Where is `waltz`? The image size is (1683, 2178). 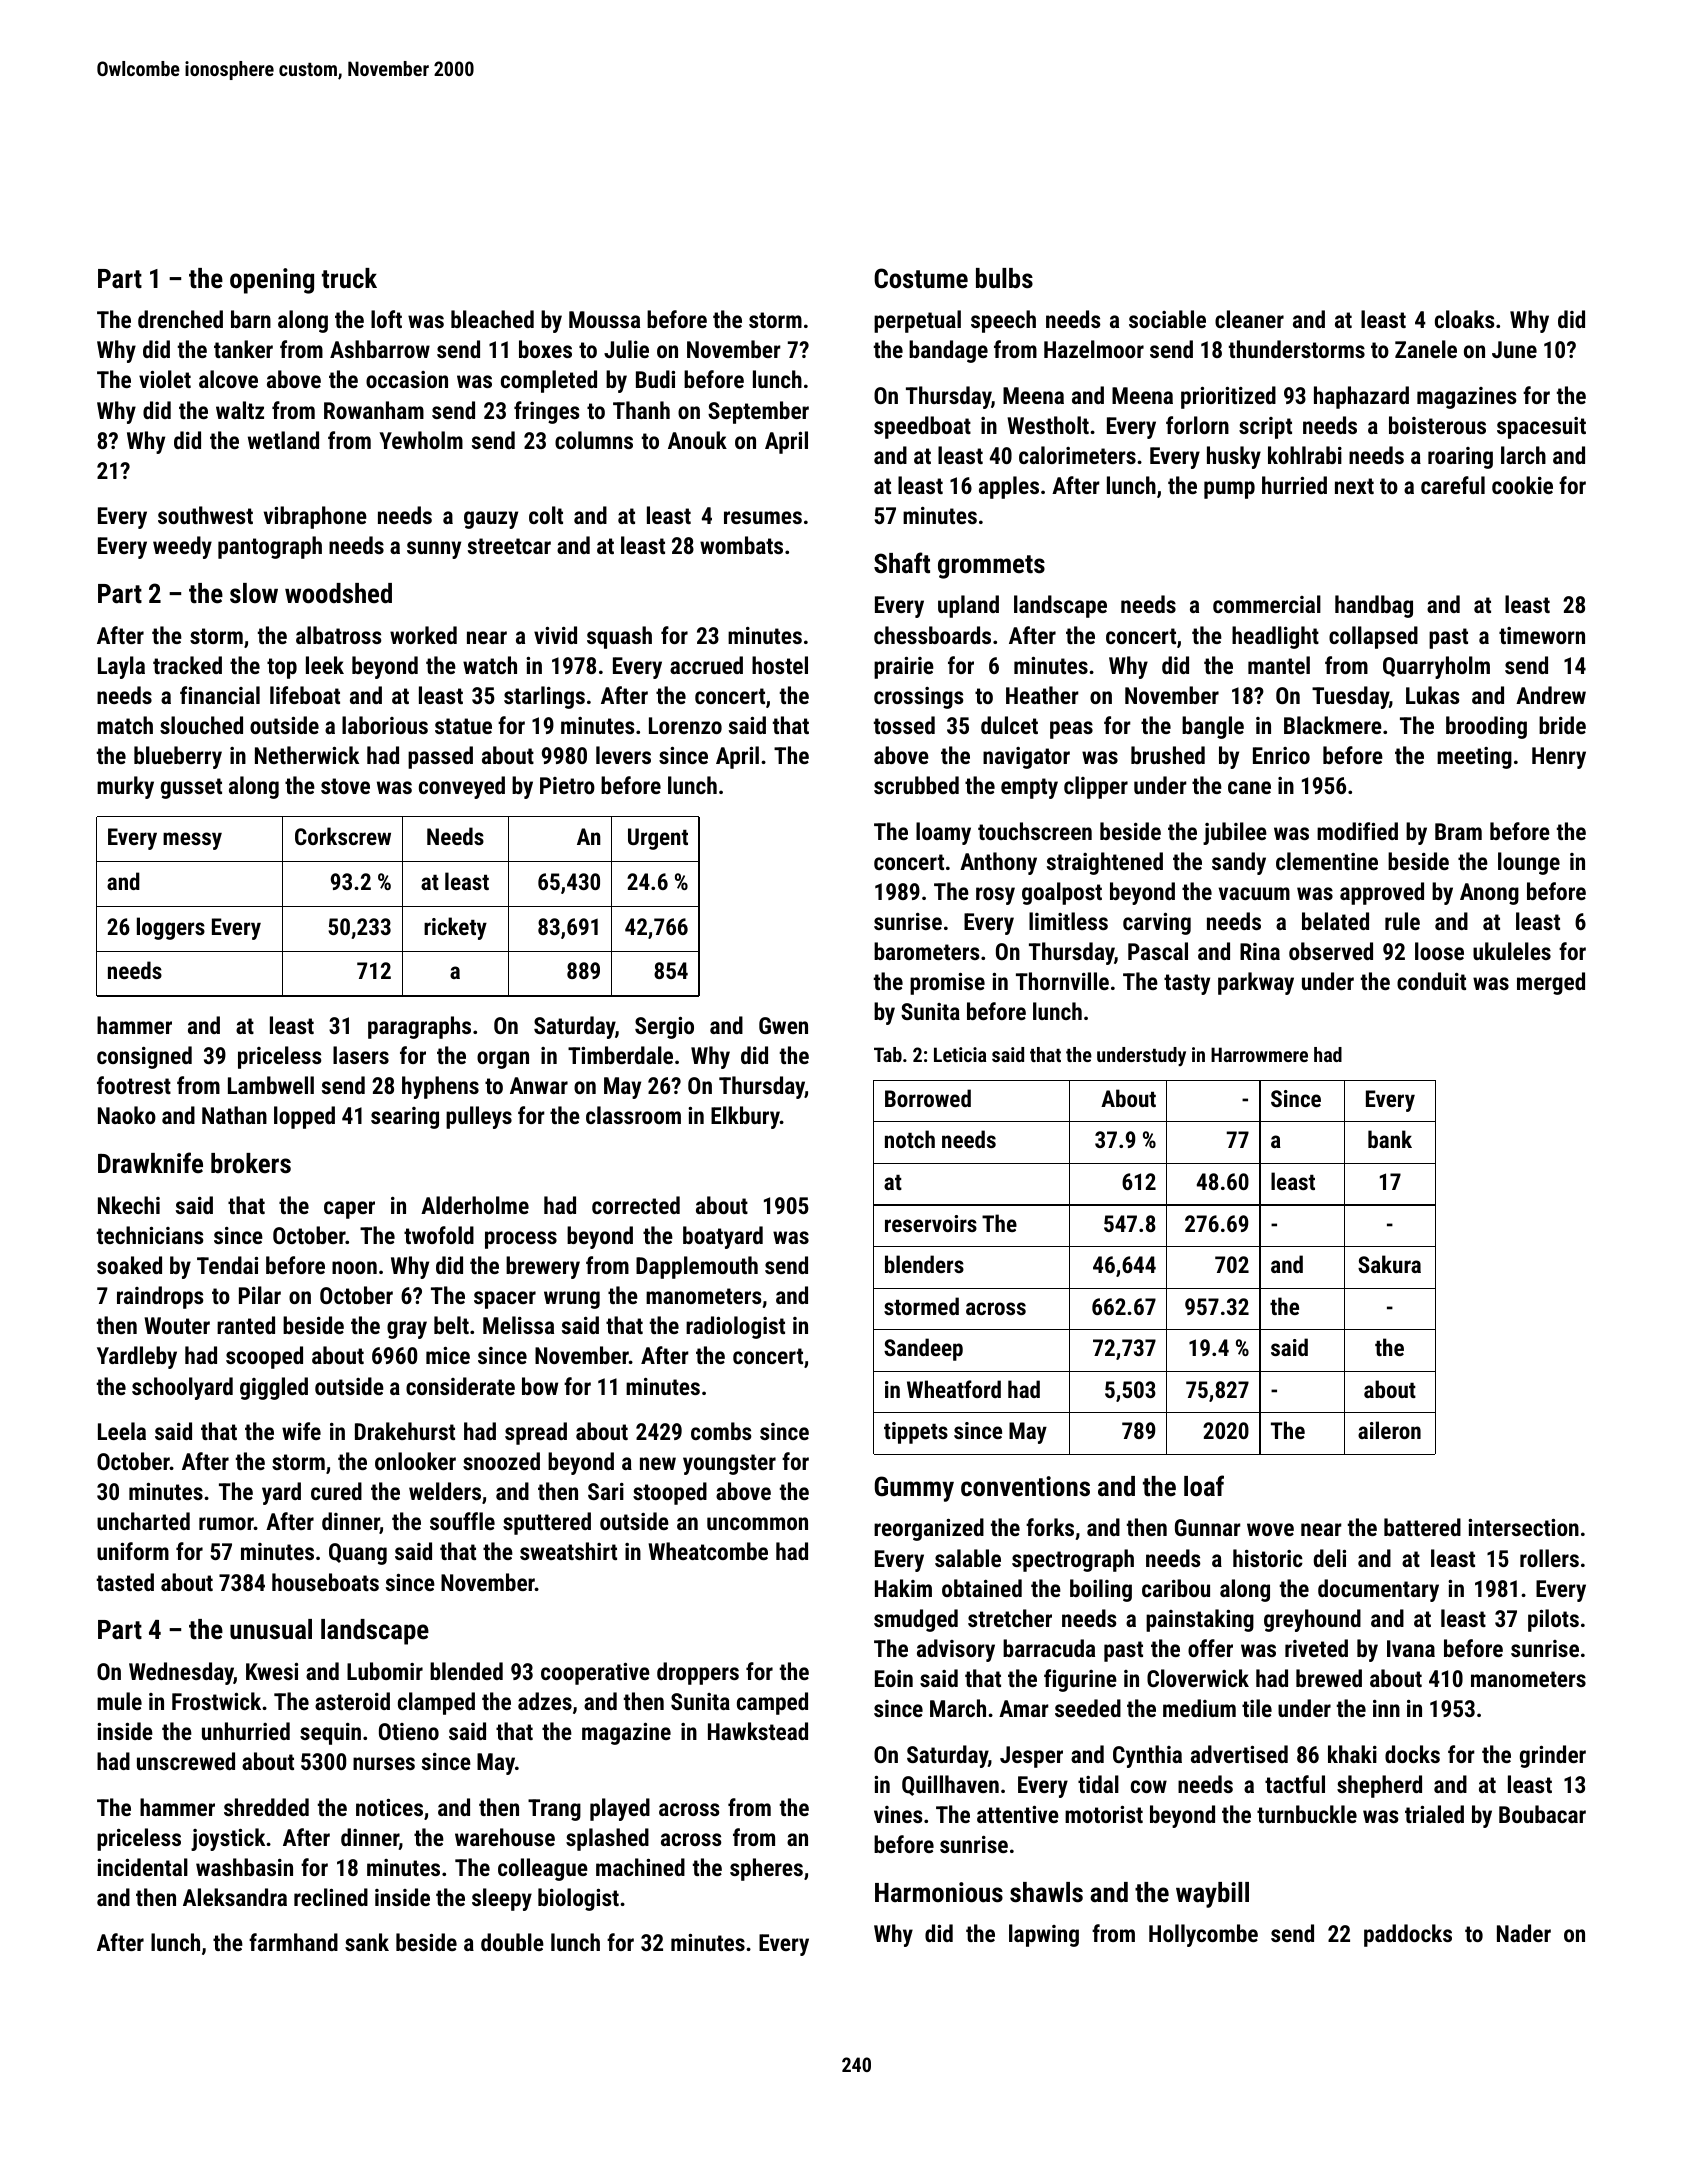
waltz is located at coordinates (240, 410).
